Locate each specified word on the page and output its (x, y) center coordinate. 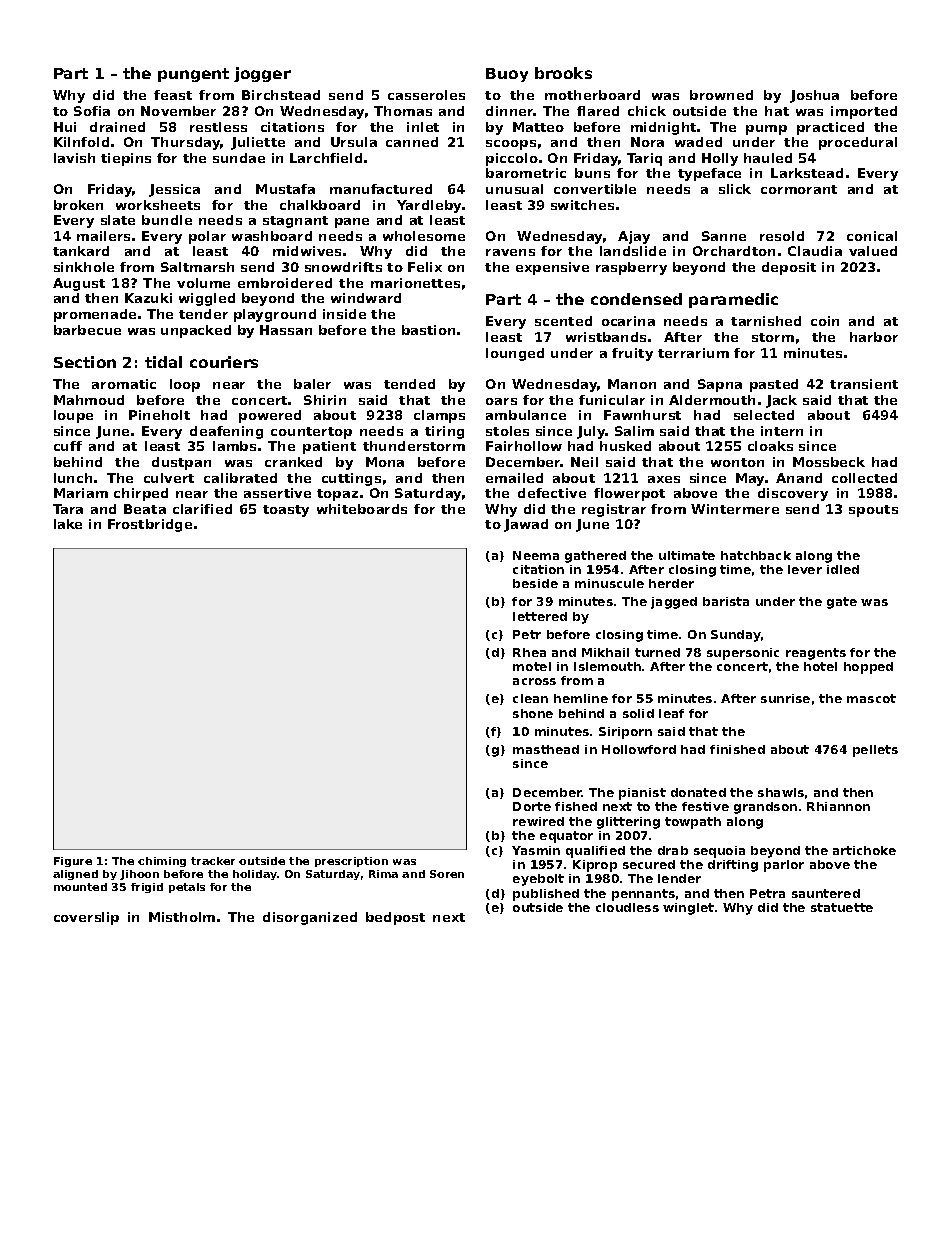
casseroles (426, 95)
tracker (213, 861)
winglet (688, 909)
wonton (737, 462)
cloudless (627, 907)
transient (864, 384)
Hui (65, 127)
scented (563, 321)
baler (312, 384)
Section (85, 362)
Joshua (814, 96)
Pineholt (159, 415)
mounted (80, 887)
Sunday (736, 636)
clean (530, 698)
